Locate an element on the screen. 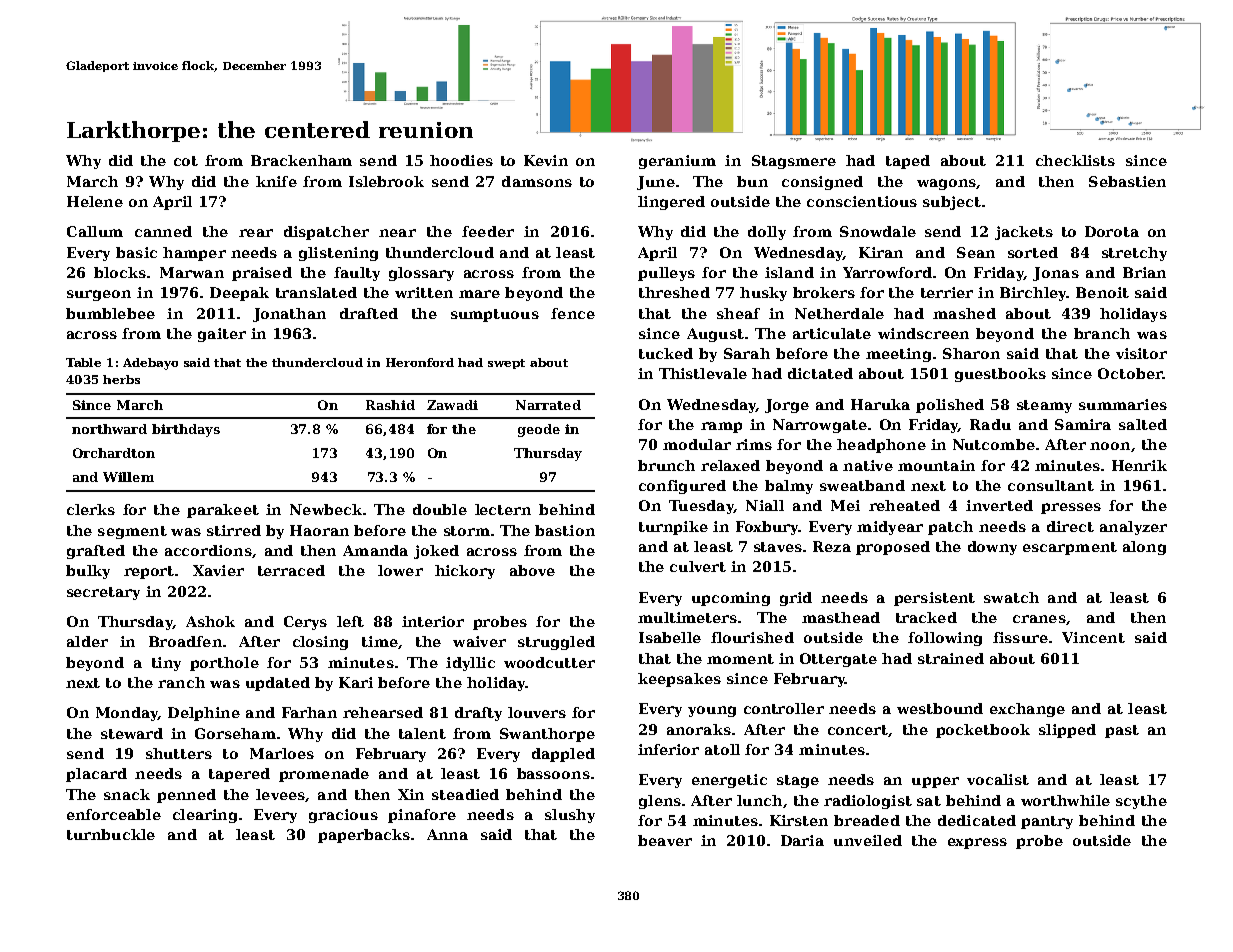 The image size is (1233, 952). direct is located at coordinates (1070, 526).
